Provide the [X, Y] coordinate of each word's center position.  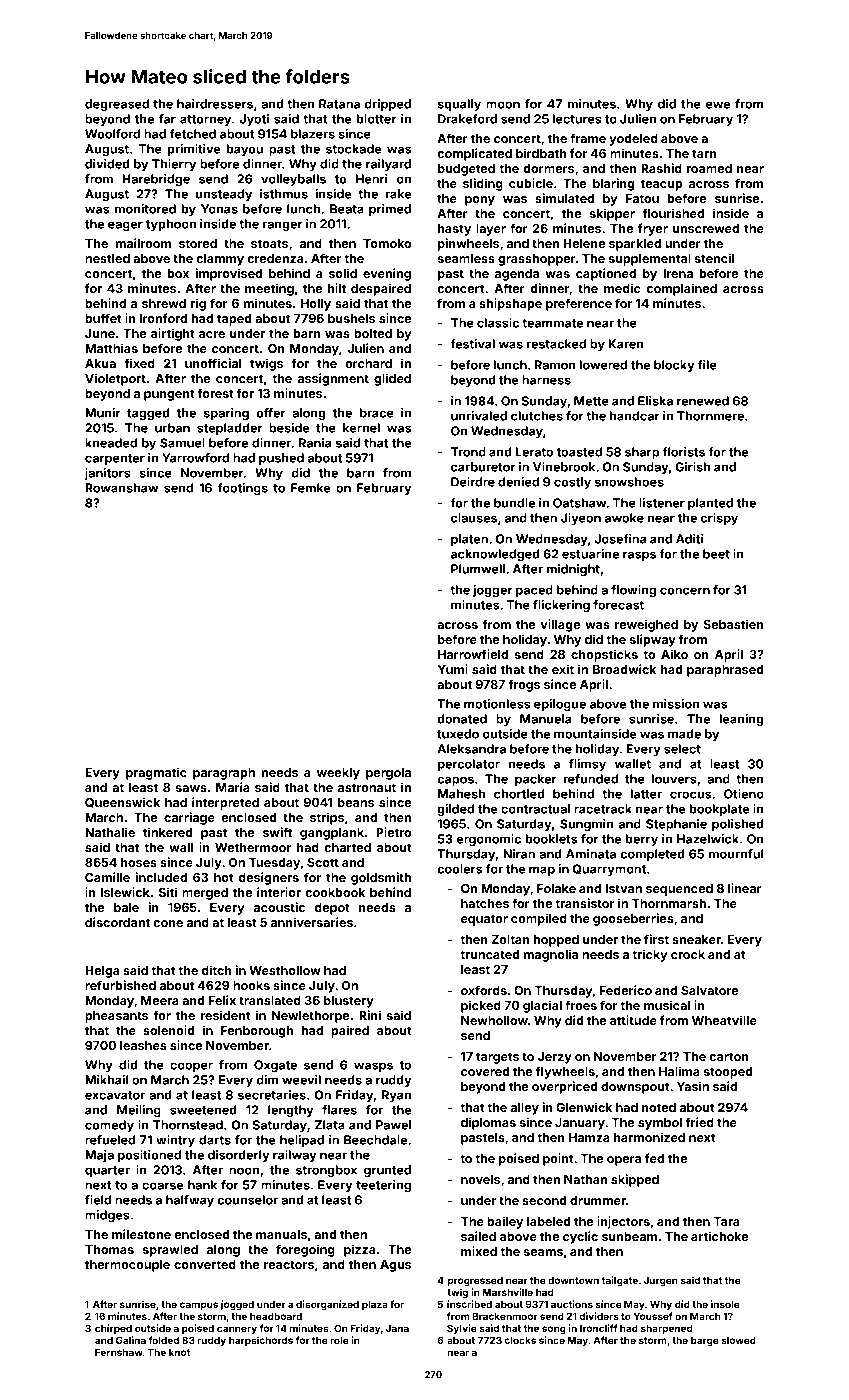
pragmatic [156, 773]
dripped [388, 105]
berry [642, 840]
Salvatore [709, 990]
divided [107, 164]
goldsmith [381, 878]
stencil [714, 258]
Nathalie [110, 832]
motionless [497, 704]
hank [202, 1185]
